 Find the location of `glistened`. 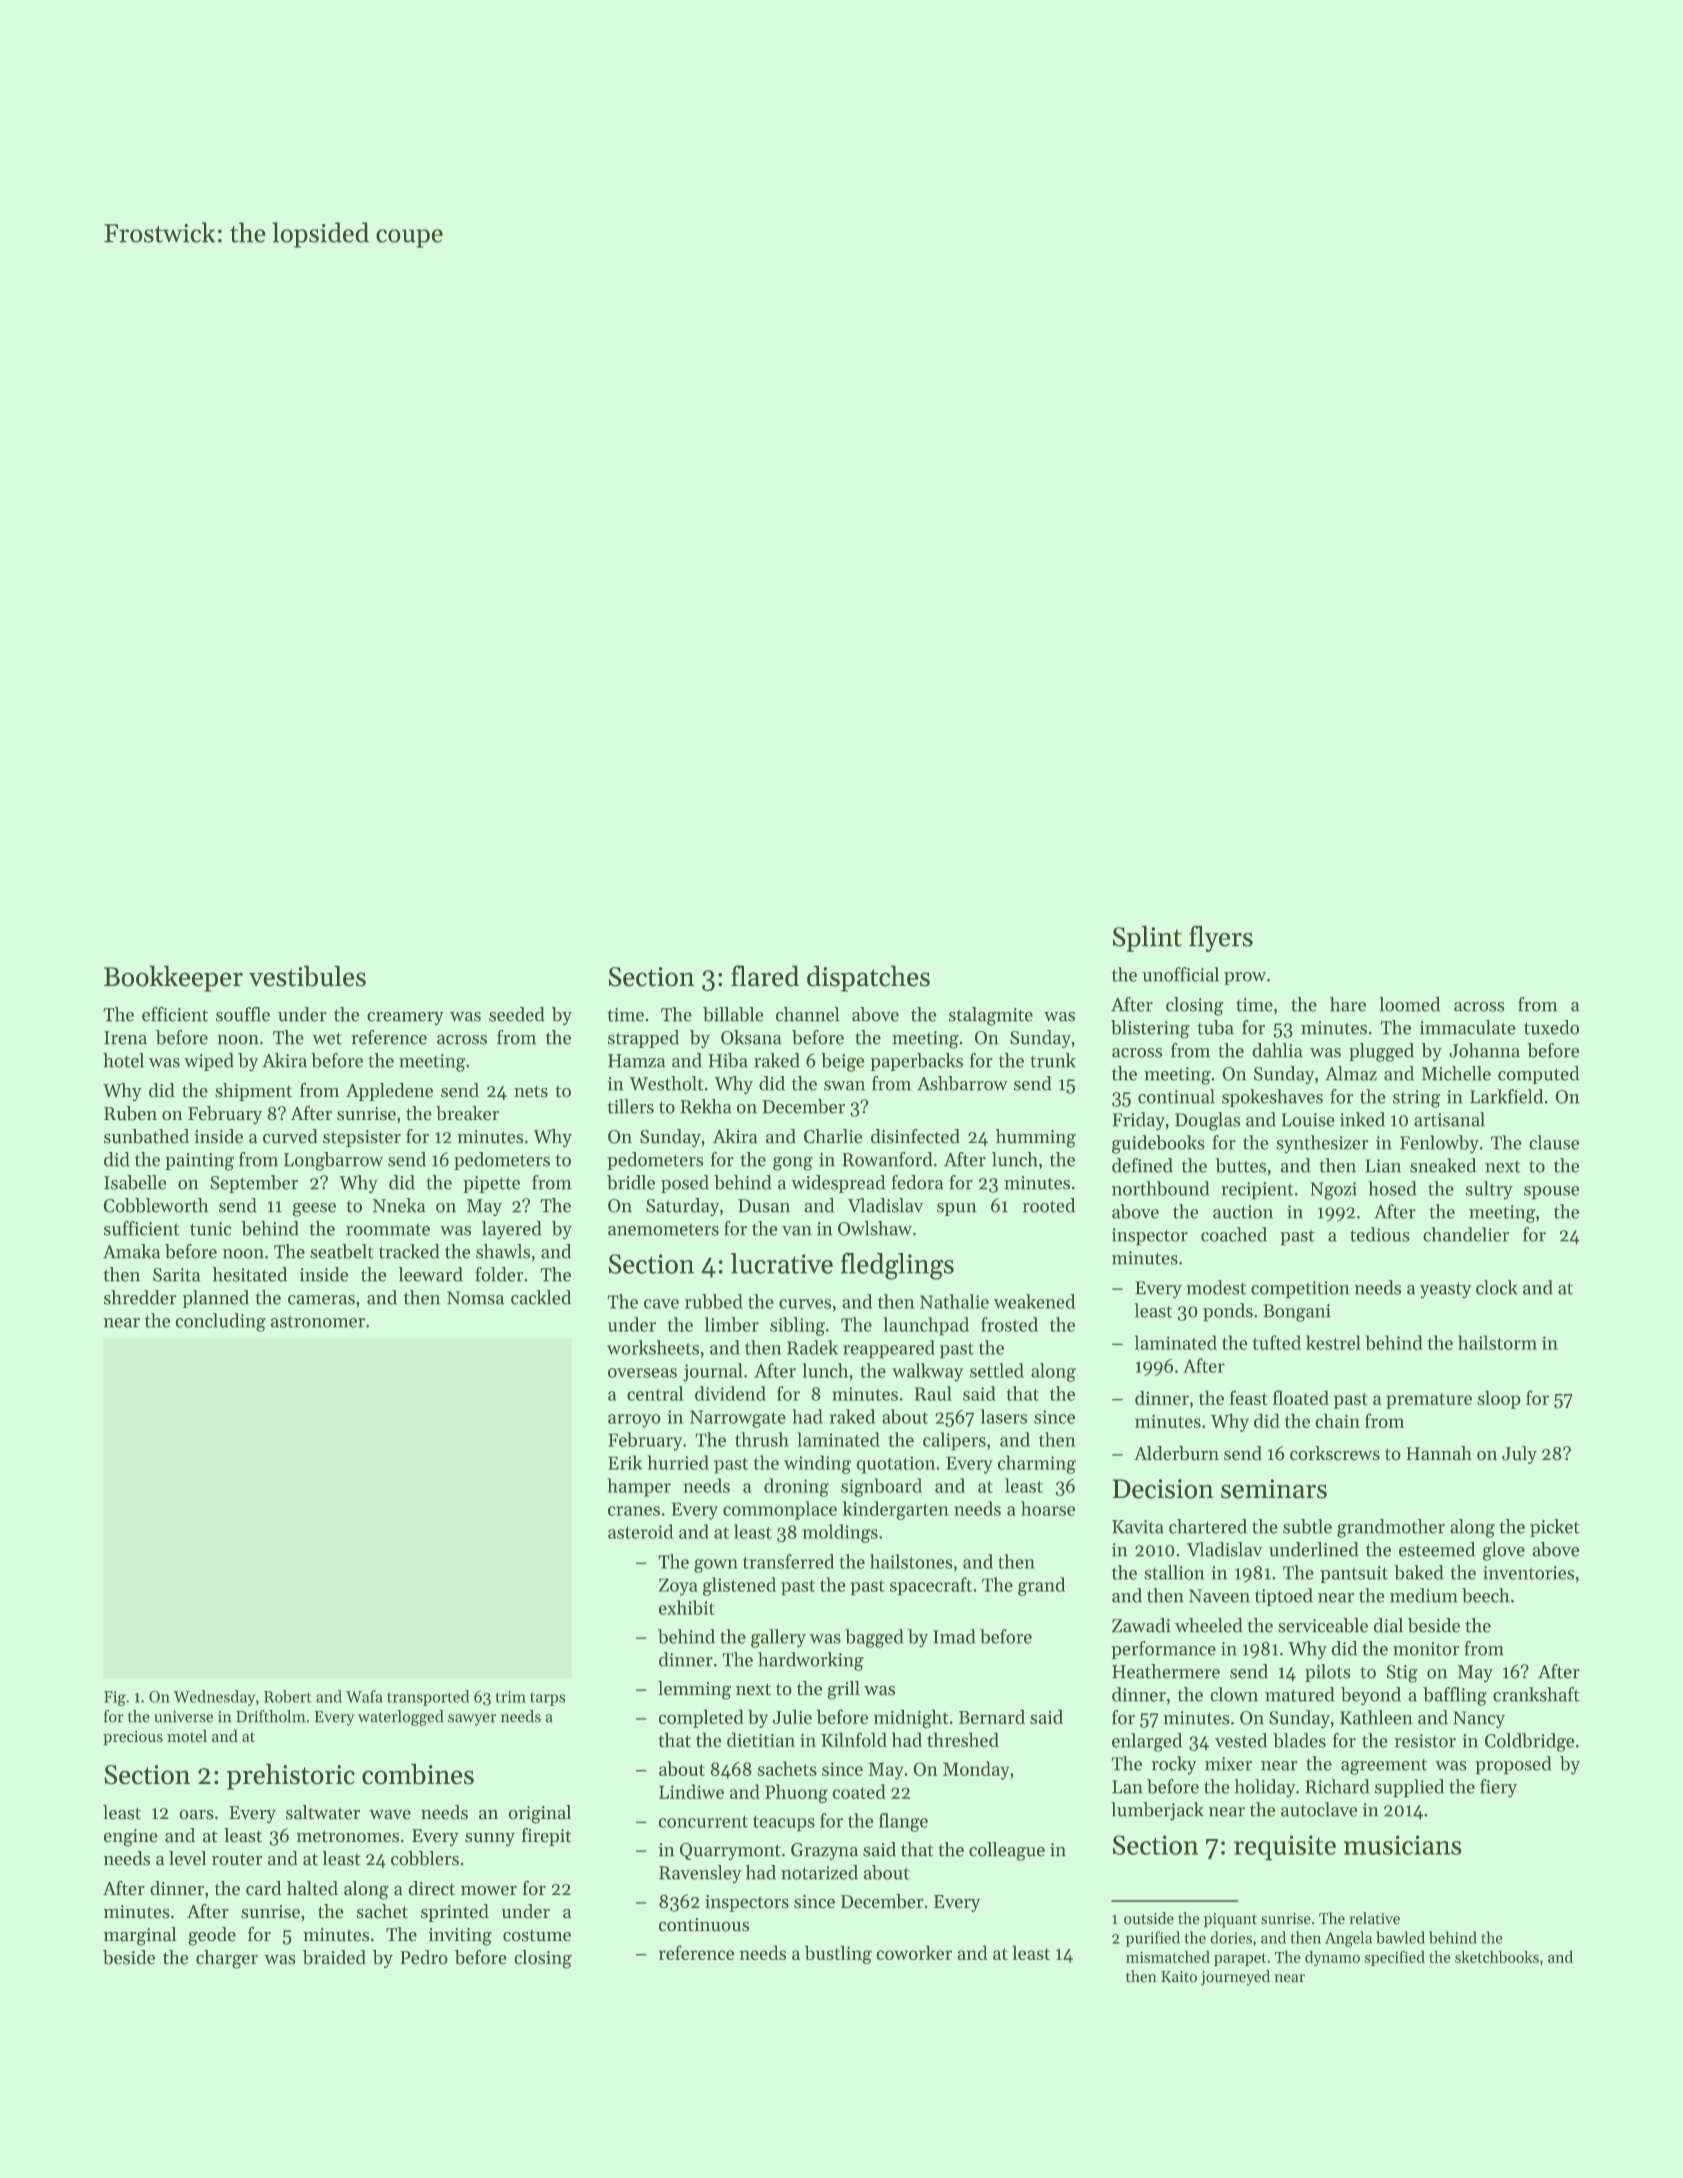

glistened is located at coordinates (739, 1586).
